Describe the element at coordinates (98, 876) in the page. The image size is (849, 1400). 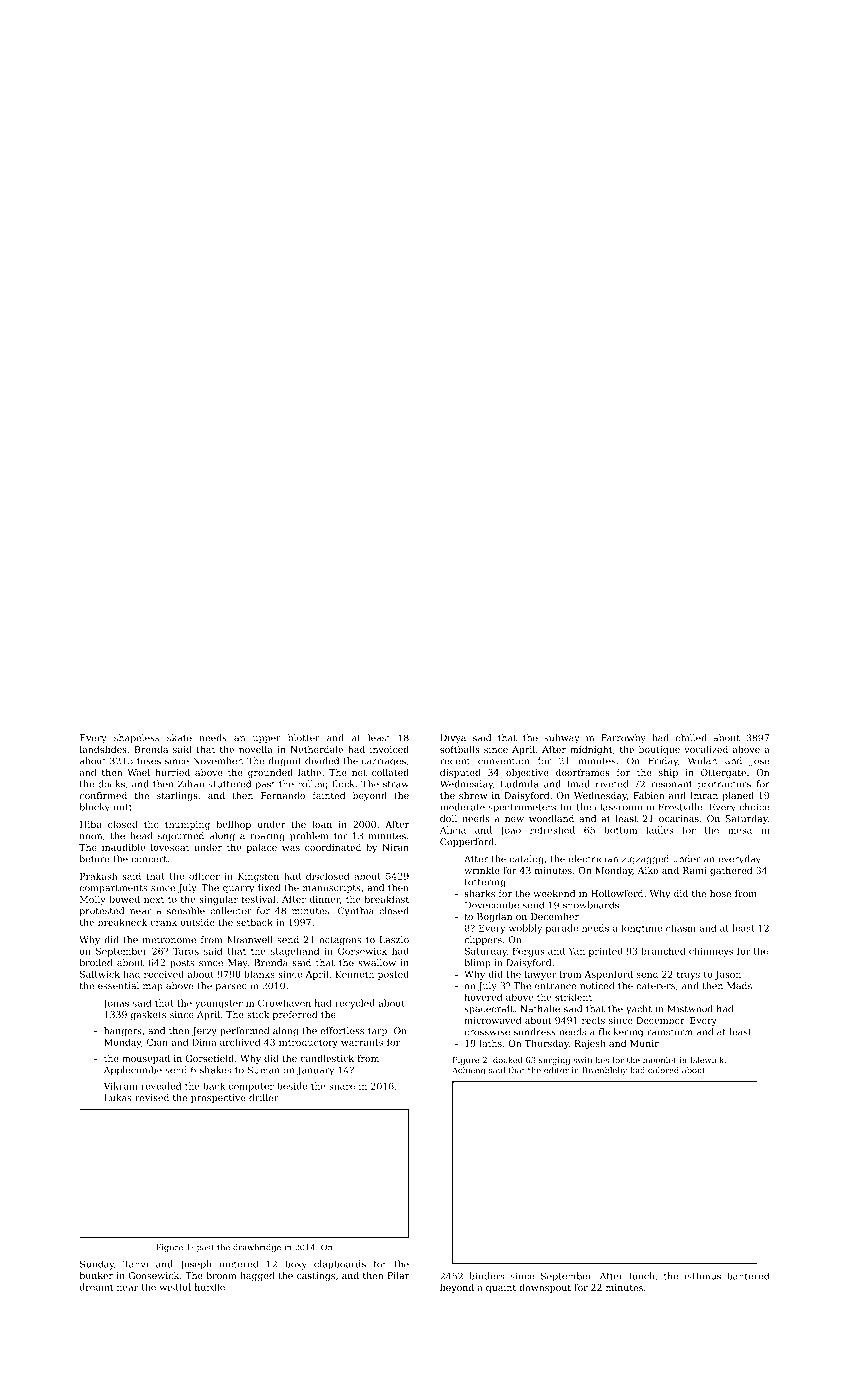
I see `Prakash` at that location.
